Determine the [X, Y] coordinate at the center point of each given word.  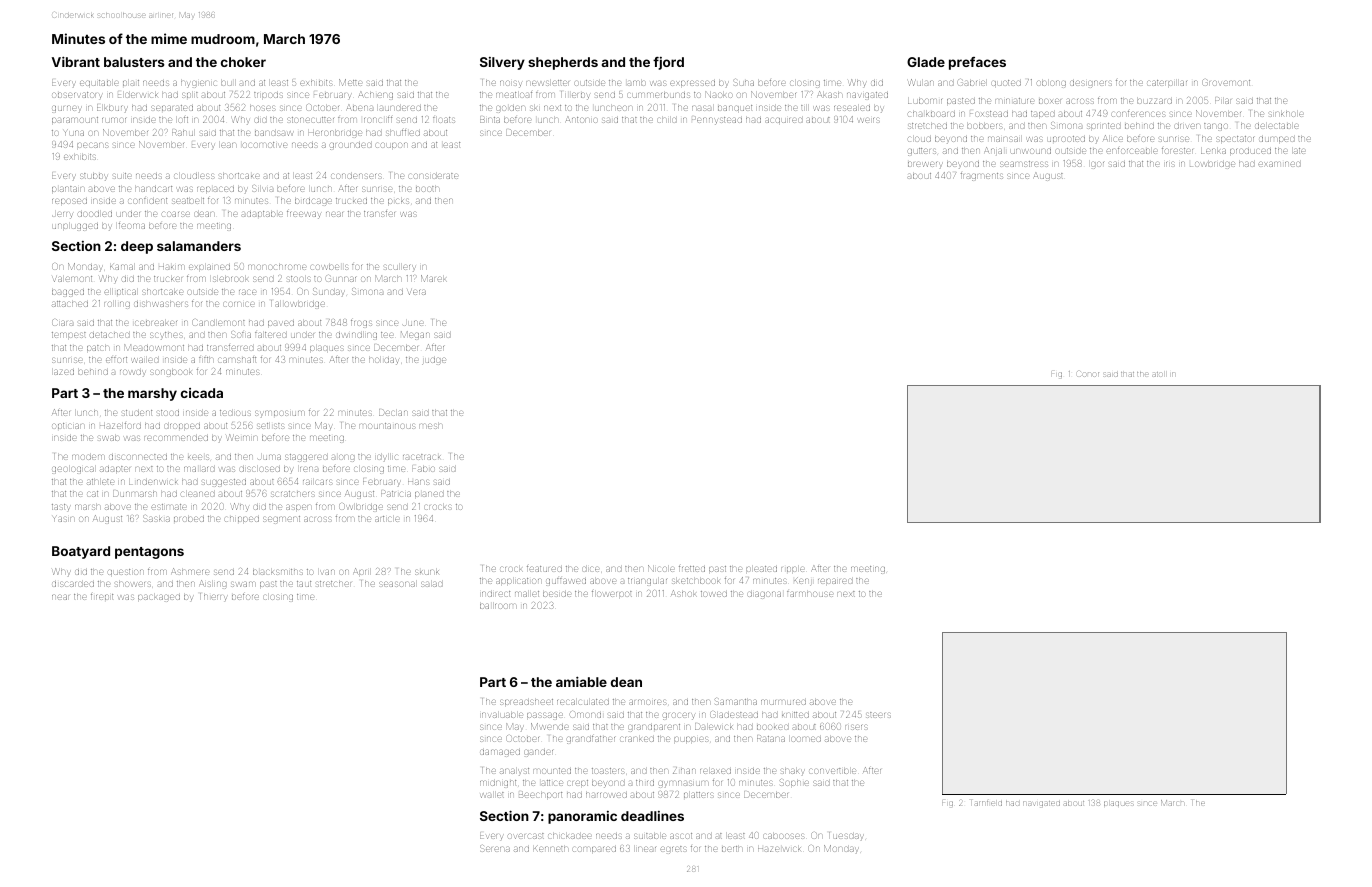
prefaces [977, 63]
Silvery [502, 63]
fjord [668, 63]
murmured [783, 702]
